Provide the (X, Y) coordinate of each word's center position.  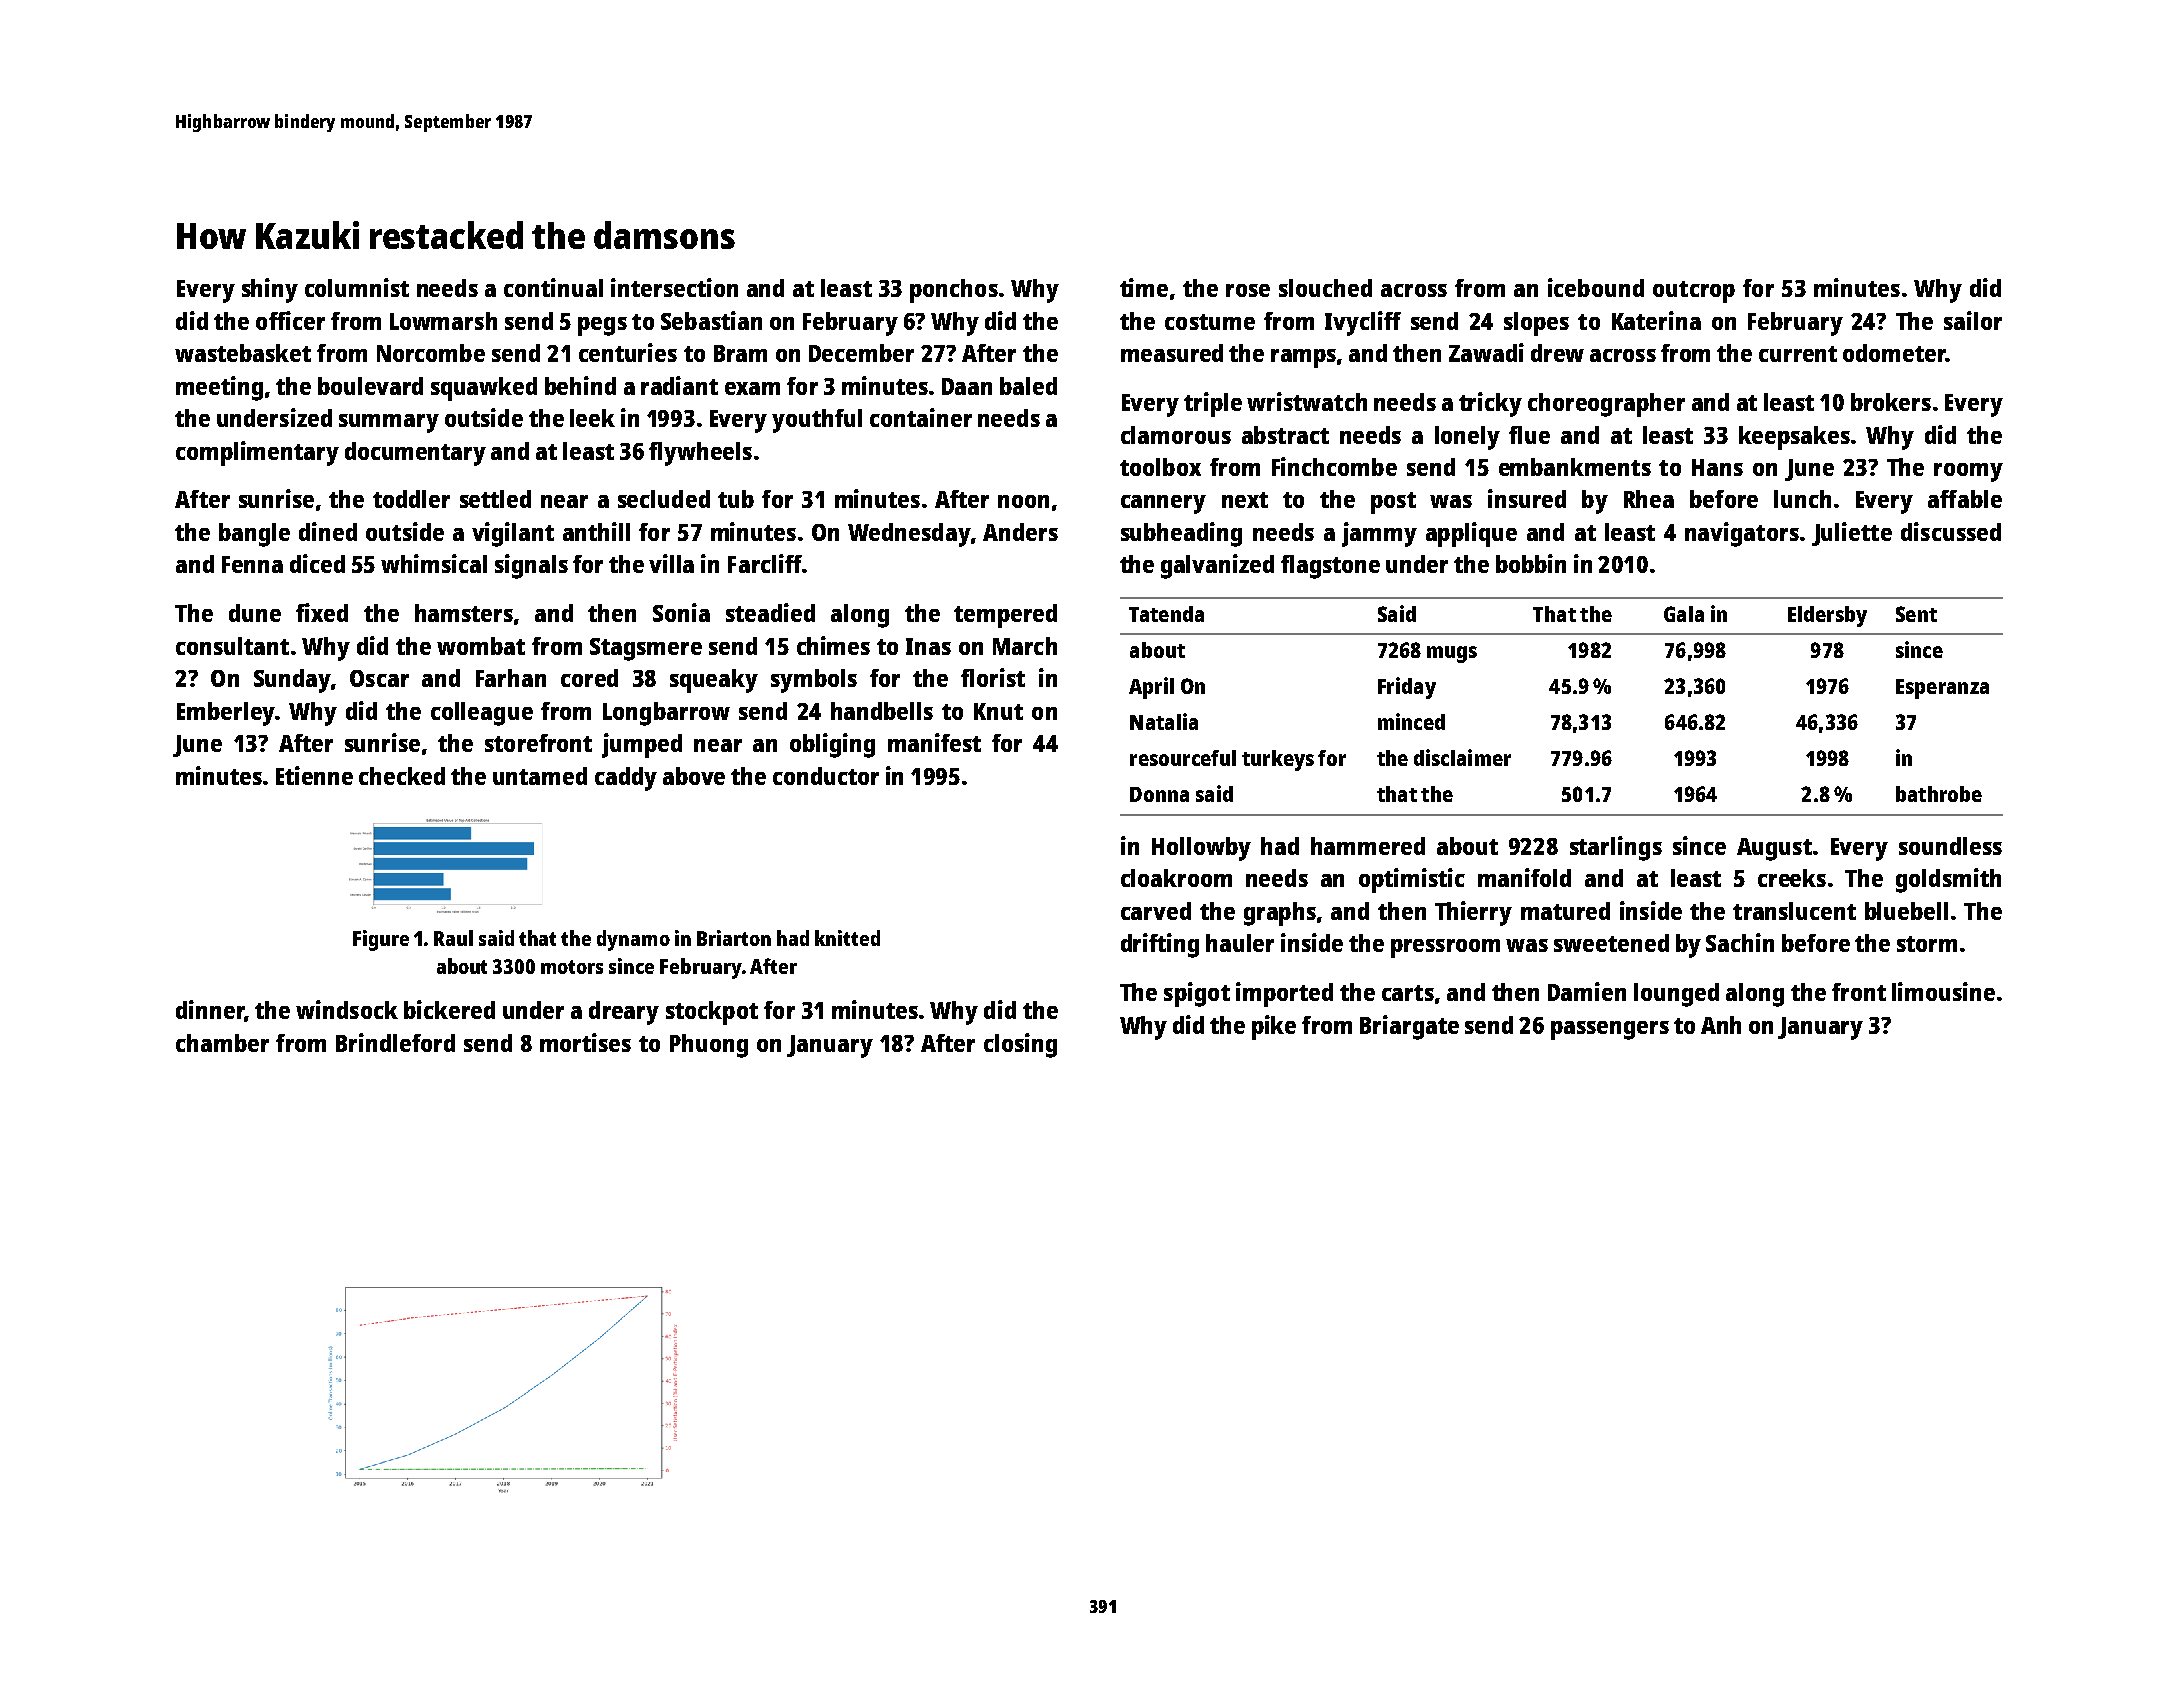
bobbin (1531, 563)
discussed (1951, 531)
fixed (322, 612)
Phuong (709, 1046)
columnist (357, 287)
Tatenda (1166, 614)
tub (736, 499)
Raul (453, 938)
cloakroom (1176, 878)
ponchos (954, 291)
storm (1927, 944)
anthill (596, 531)
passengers (1610, 1030)
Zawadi (1486, 352)
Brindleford (395, 1042)
